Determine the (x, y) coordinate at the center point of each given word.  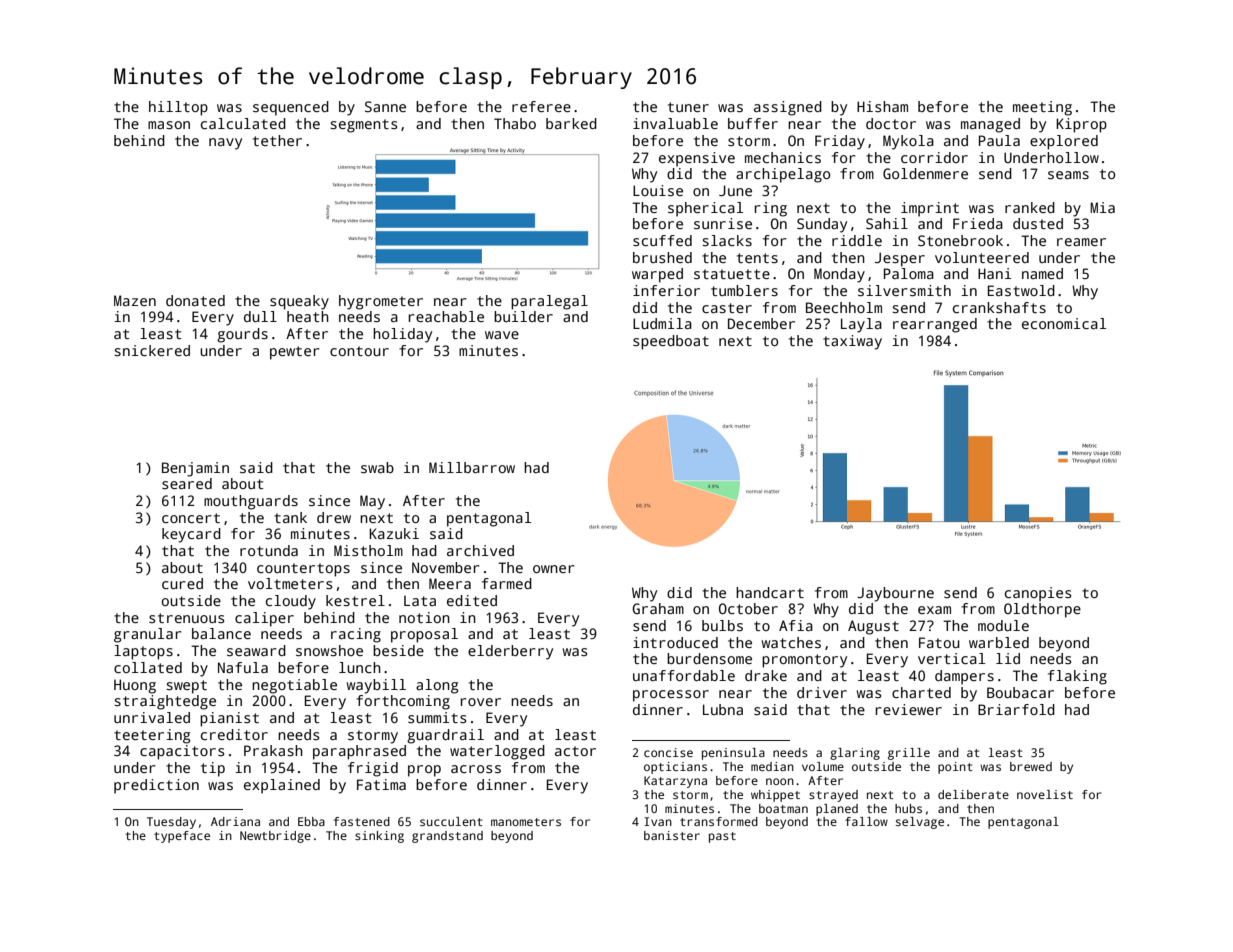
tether (277, 140)
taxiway (852, 342)
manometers (526, 822)
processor (671, 696)
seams (1068, 175)
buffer (753, 123)
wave (502, 335)
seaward (256, 650)
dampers (964, 677)
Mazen (135, 300)
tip (213, 769)
